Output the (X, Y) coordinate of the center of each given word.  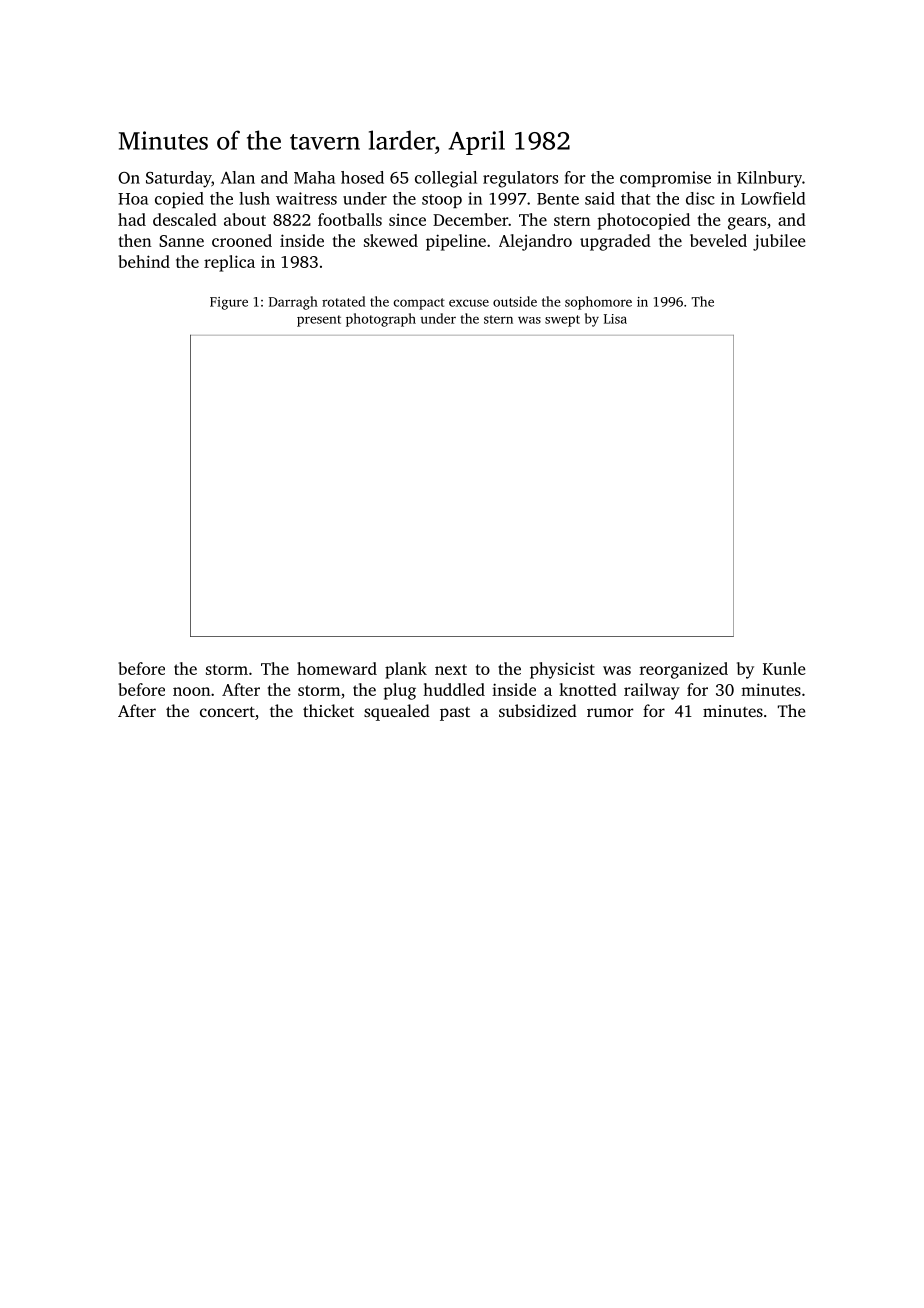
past (455, 714)
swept (562, 321)
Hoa (133, 199)
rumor (610, 712)
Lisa (615, 319)
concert (227, 712)
